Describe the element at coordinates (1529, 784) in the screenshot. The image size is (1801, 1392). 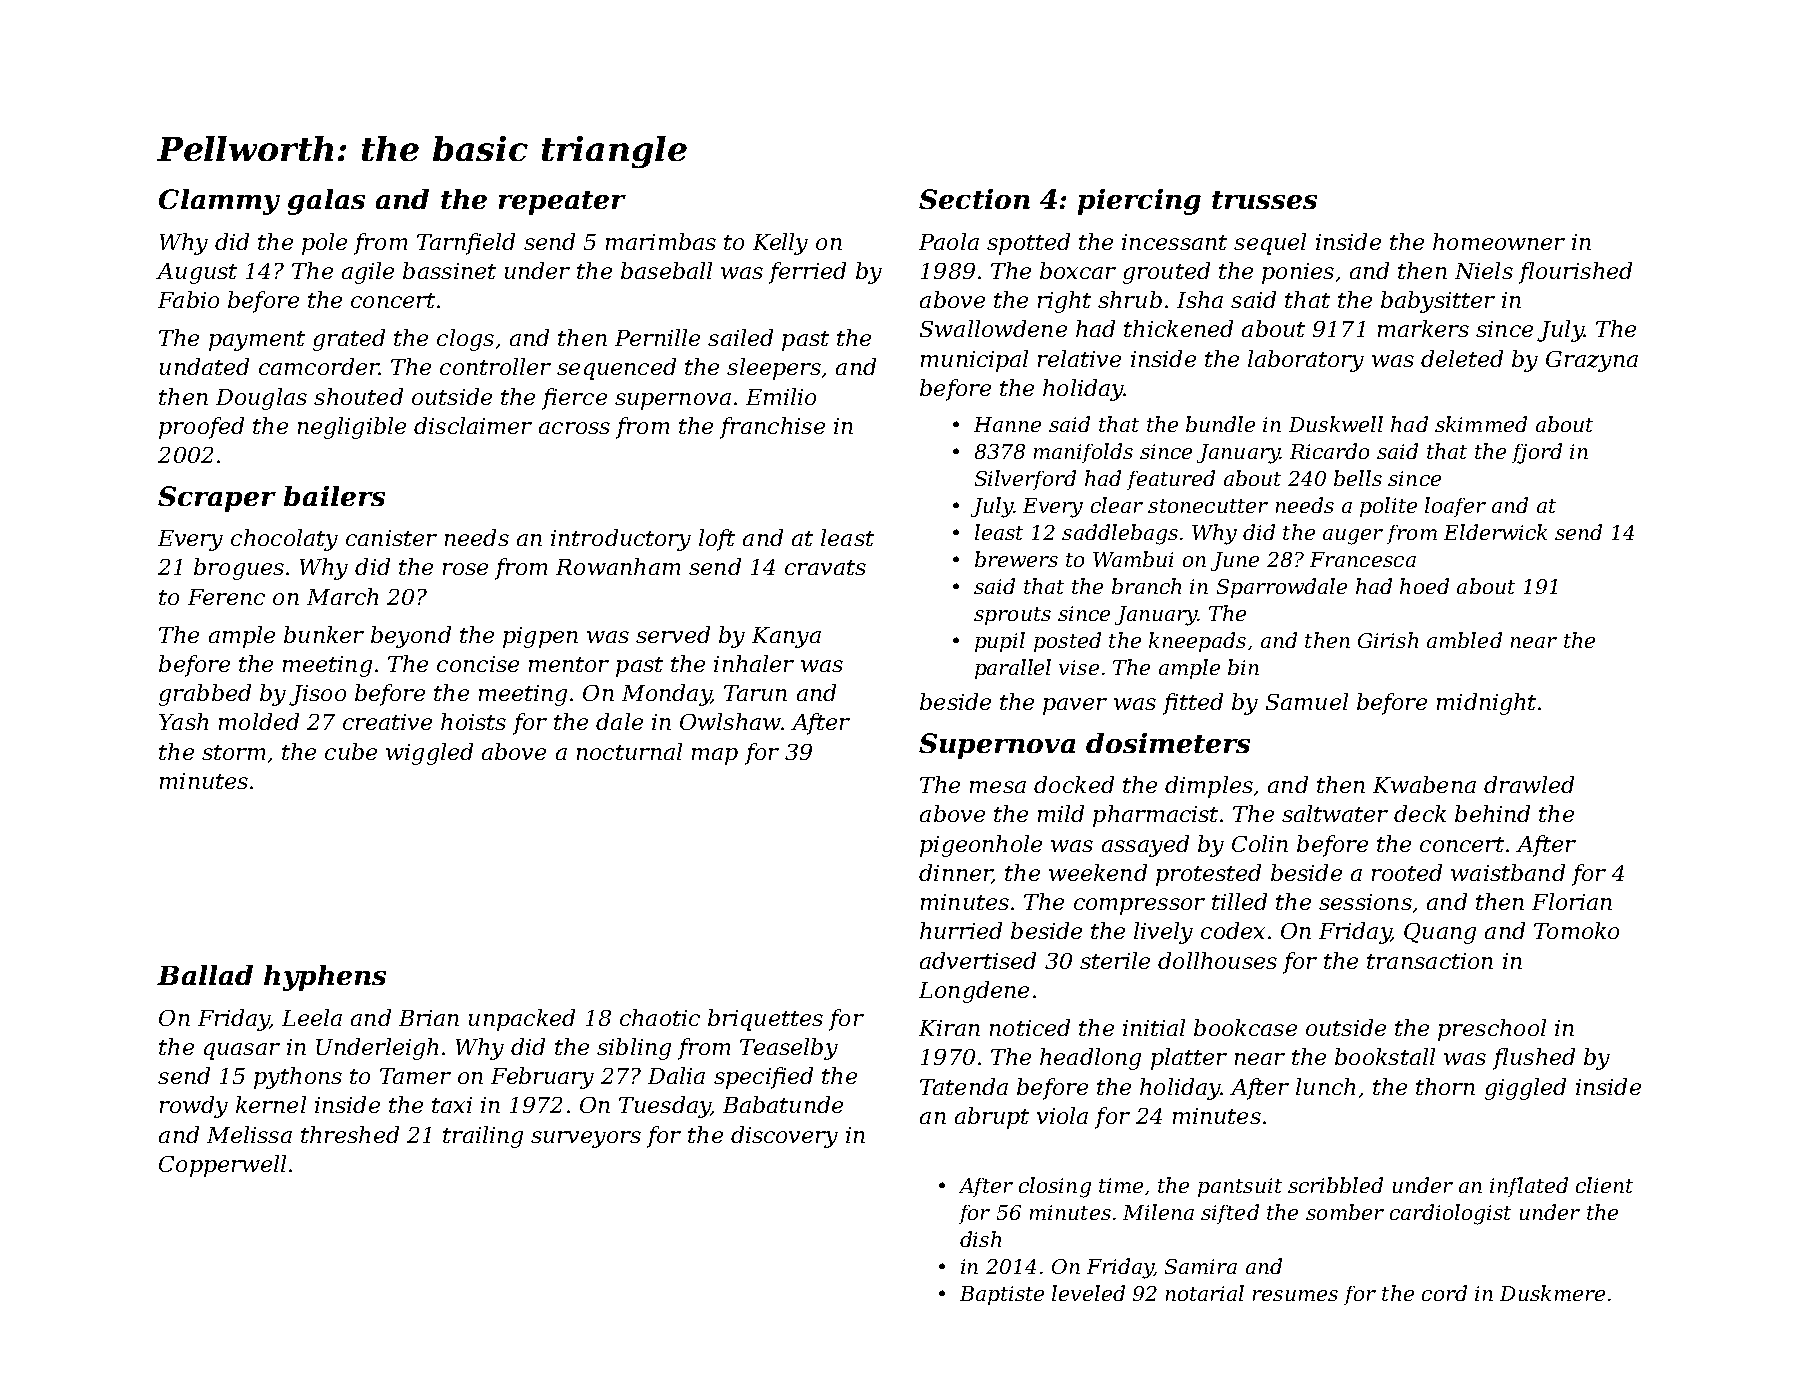
I see `drawled` at that location.
